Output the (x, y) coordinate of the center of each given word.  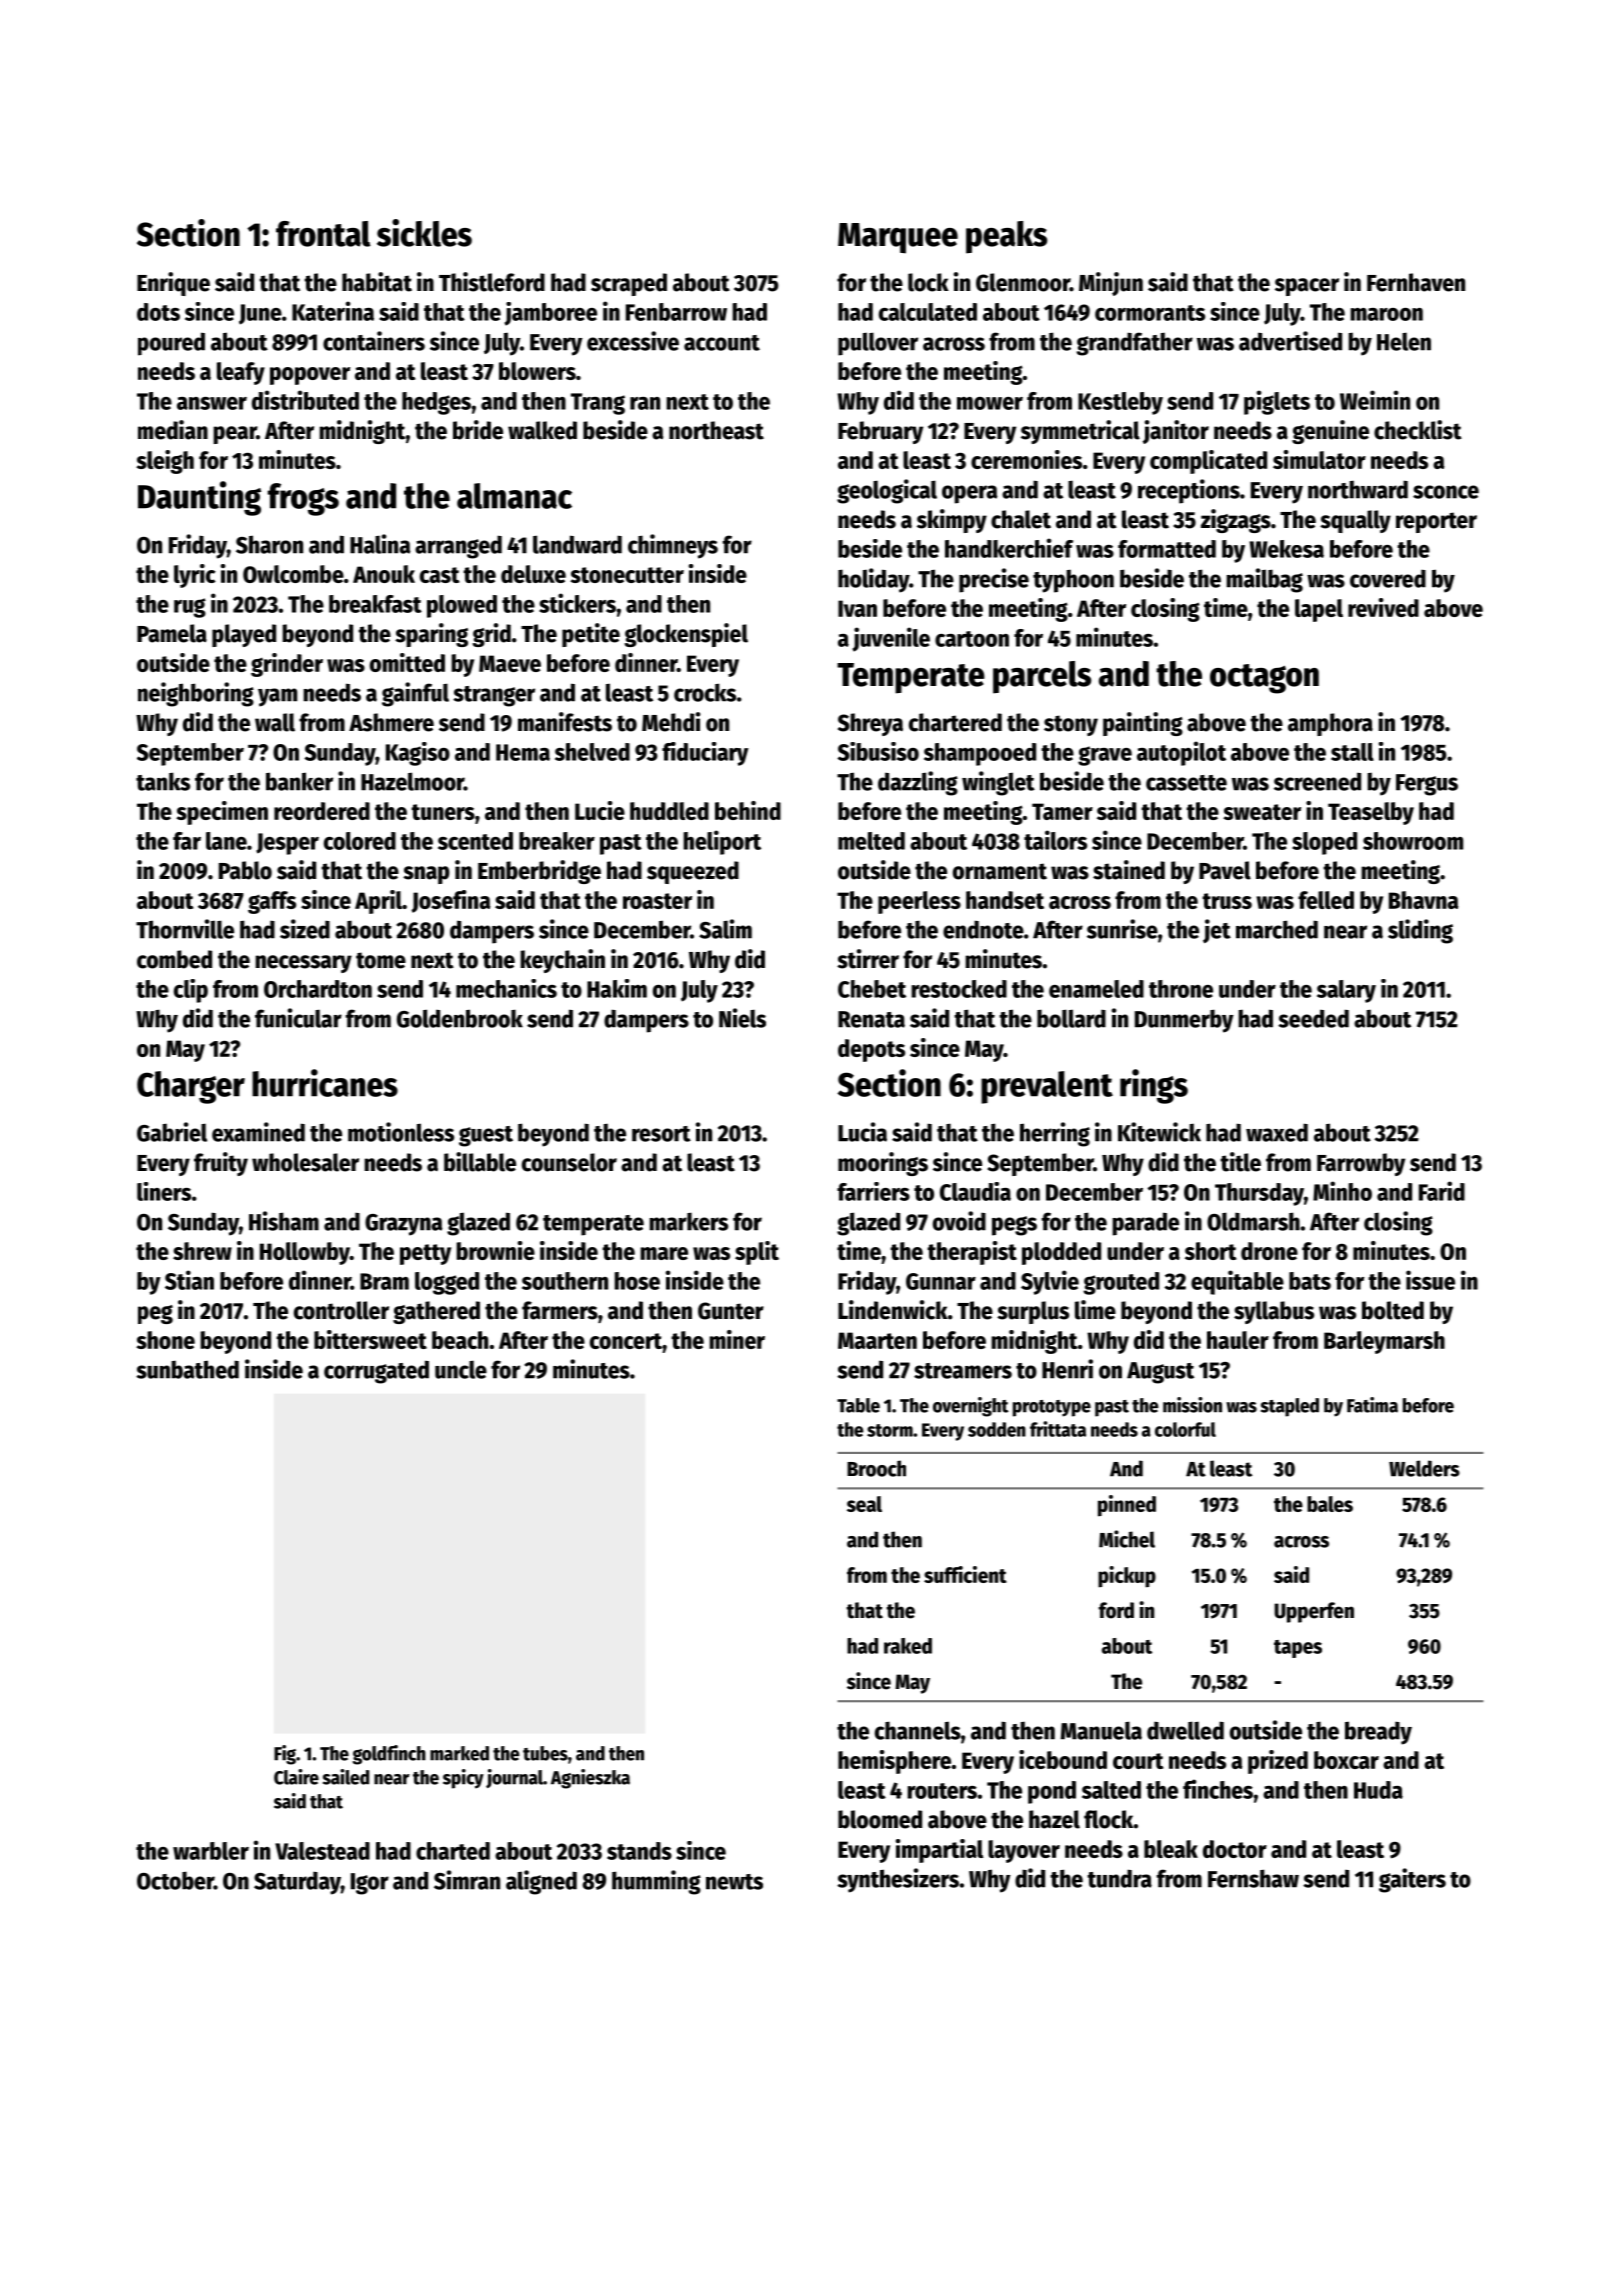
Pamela (172, 633)
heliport (722, 842)
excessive (633, 341)
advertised (1290, 341)
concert (626, 1341)
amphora (1330, 724)
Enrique (173, 284)
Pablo (245, 870)
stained (1129, 870)
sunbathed (187, 1369)
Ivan (857, 608)
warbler (211, 1851)
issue (1430, 1280)
